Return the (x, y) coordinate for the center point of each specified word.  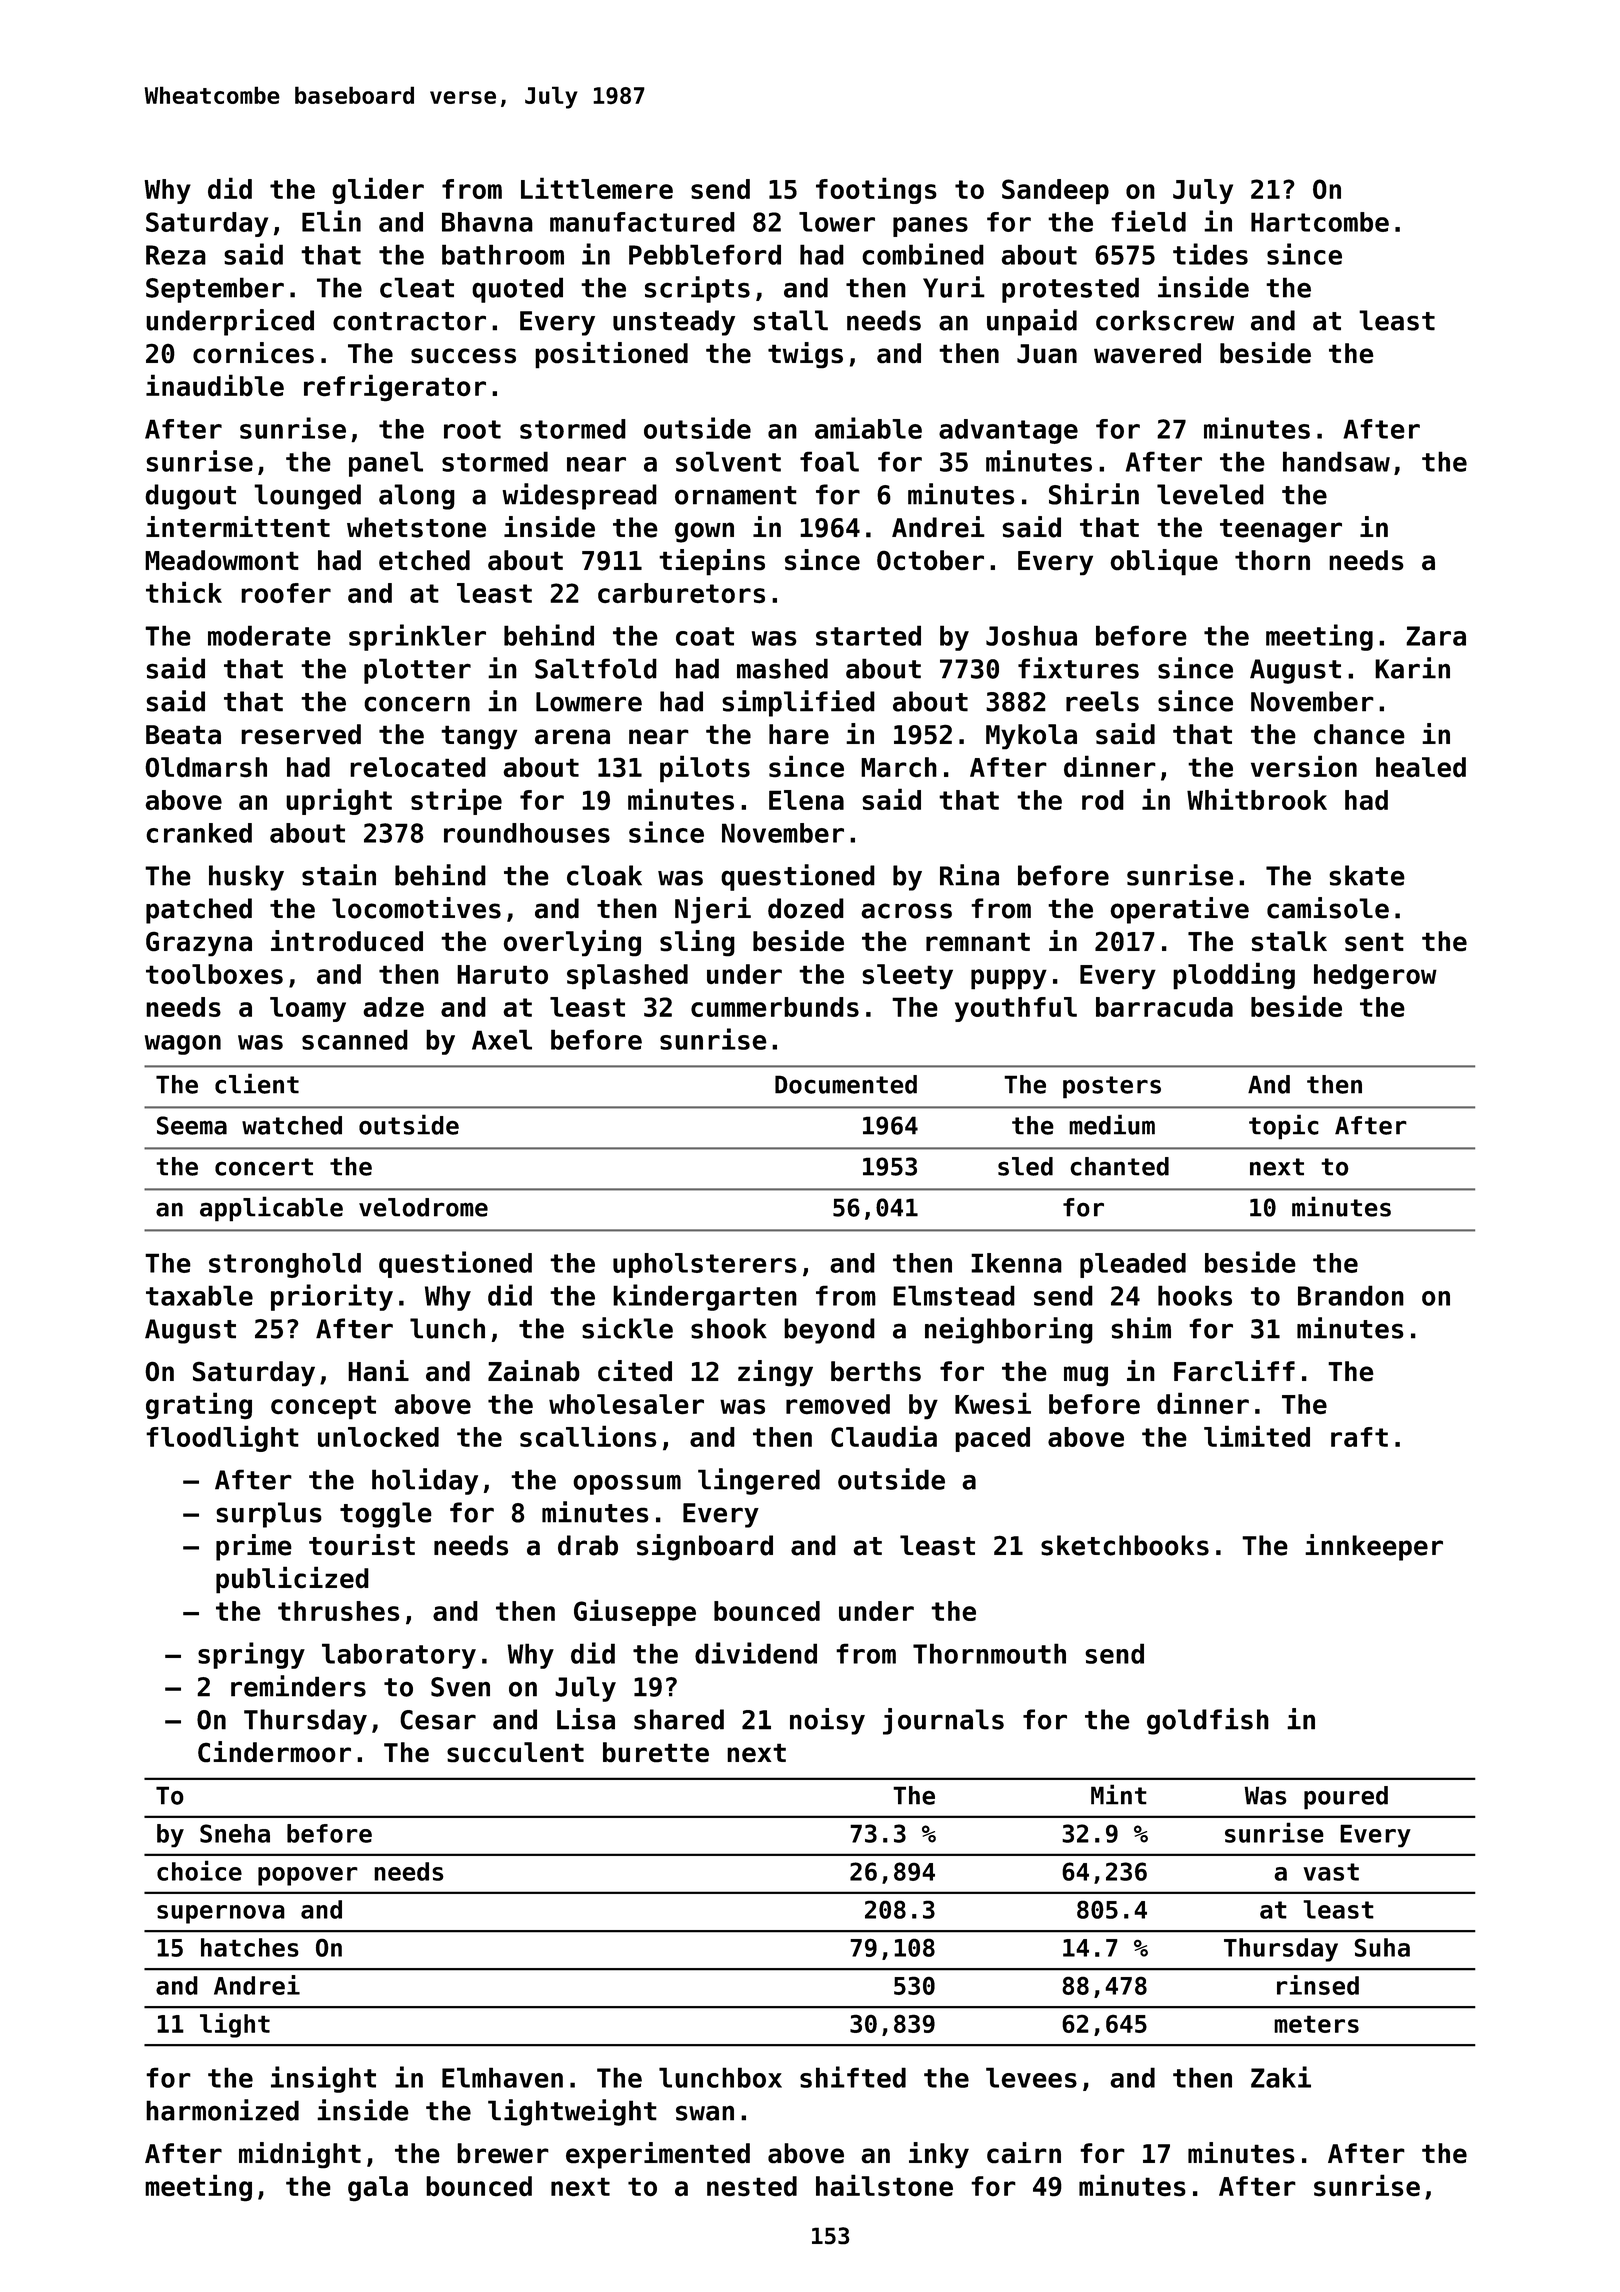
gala (378, 2189)
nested (752, 2186)
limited (1257, 1436)
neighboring (1009, 1330)
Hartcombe (1320, 222)
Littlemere (597, 188)
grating (199, 1406)
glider (378, 190)
